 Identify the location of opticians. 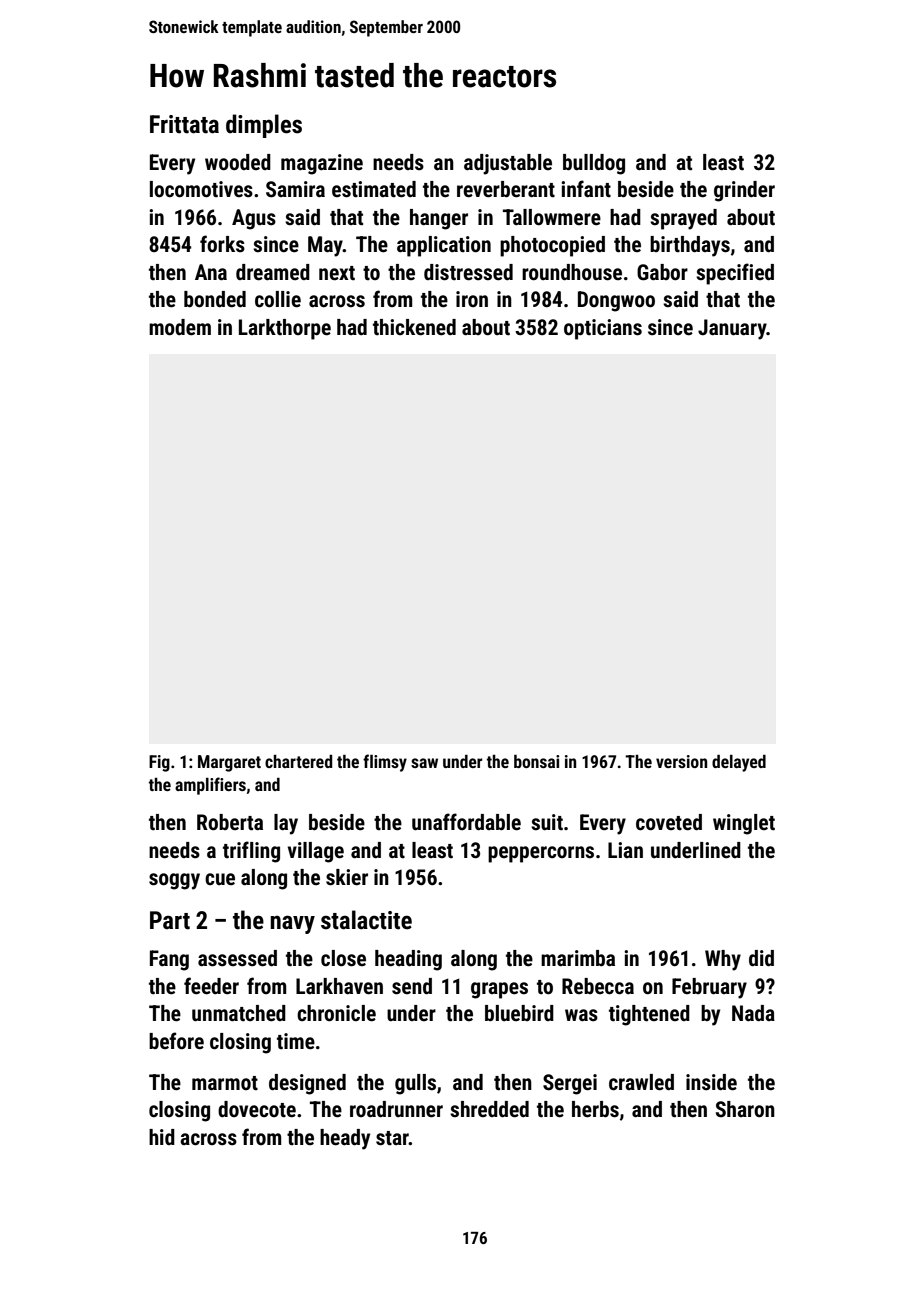
(603, 329).
